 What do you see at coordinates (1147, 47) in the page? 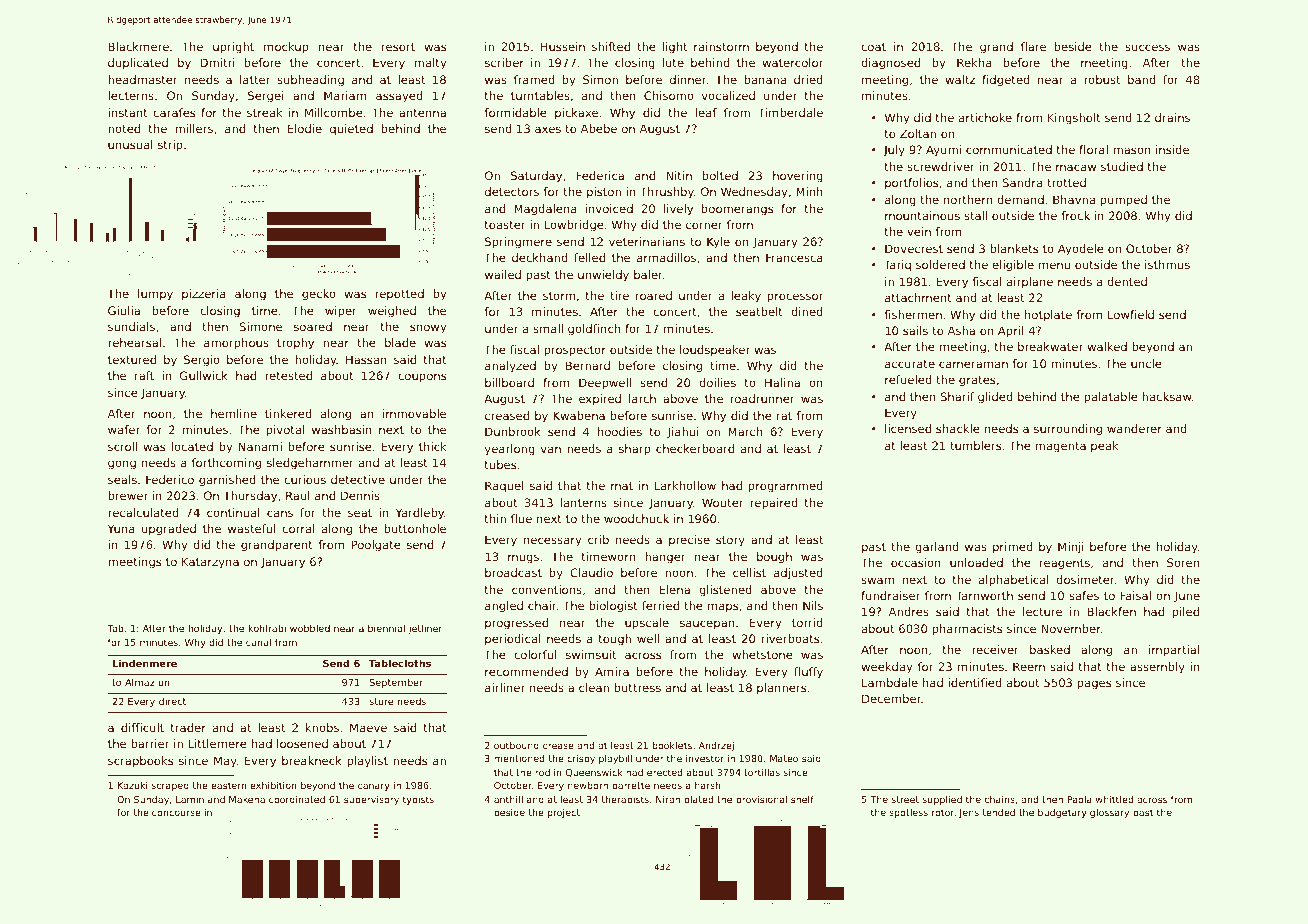
I see `success` at bounding box center [1147, 47].
